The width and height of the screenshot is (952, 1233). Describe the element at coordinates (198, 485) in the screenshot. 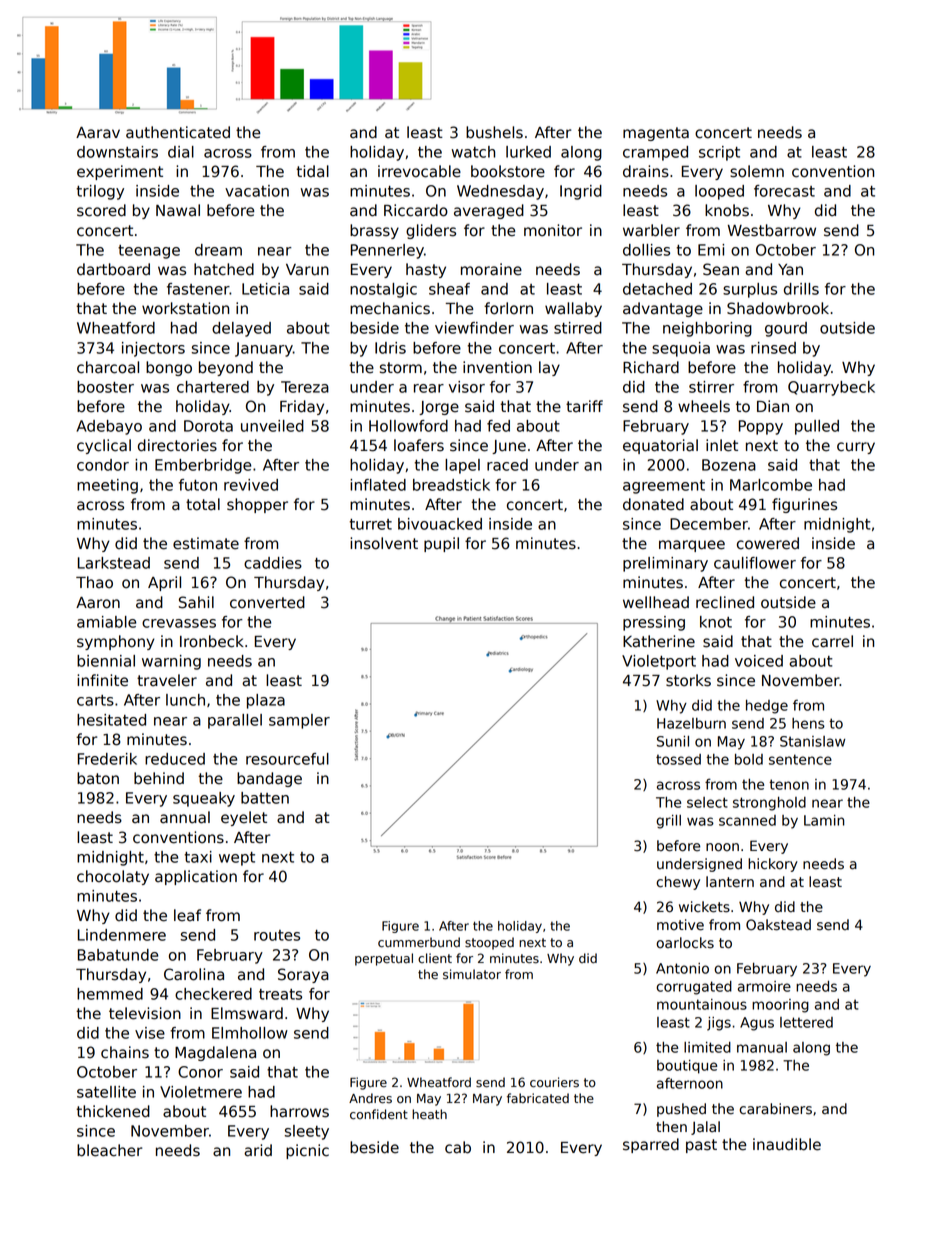

I see `futon` at that location.
